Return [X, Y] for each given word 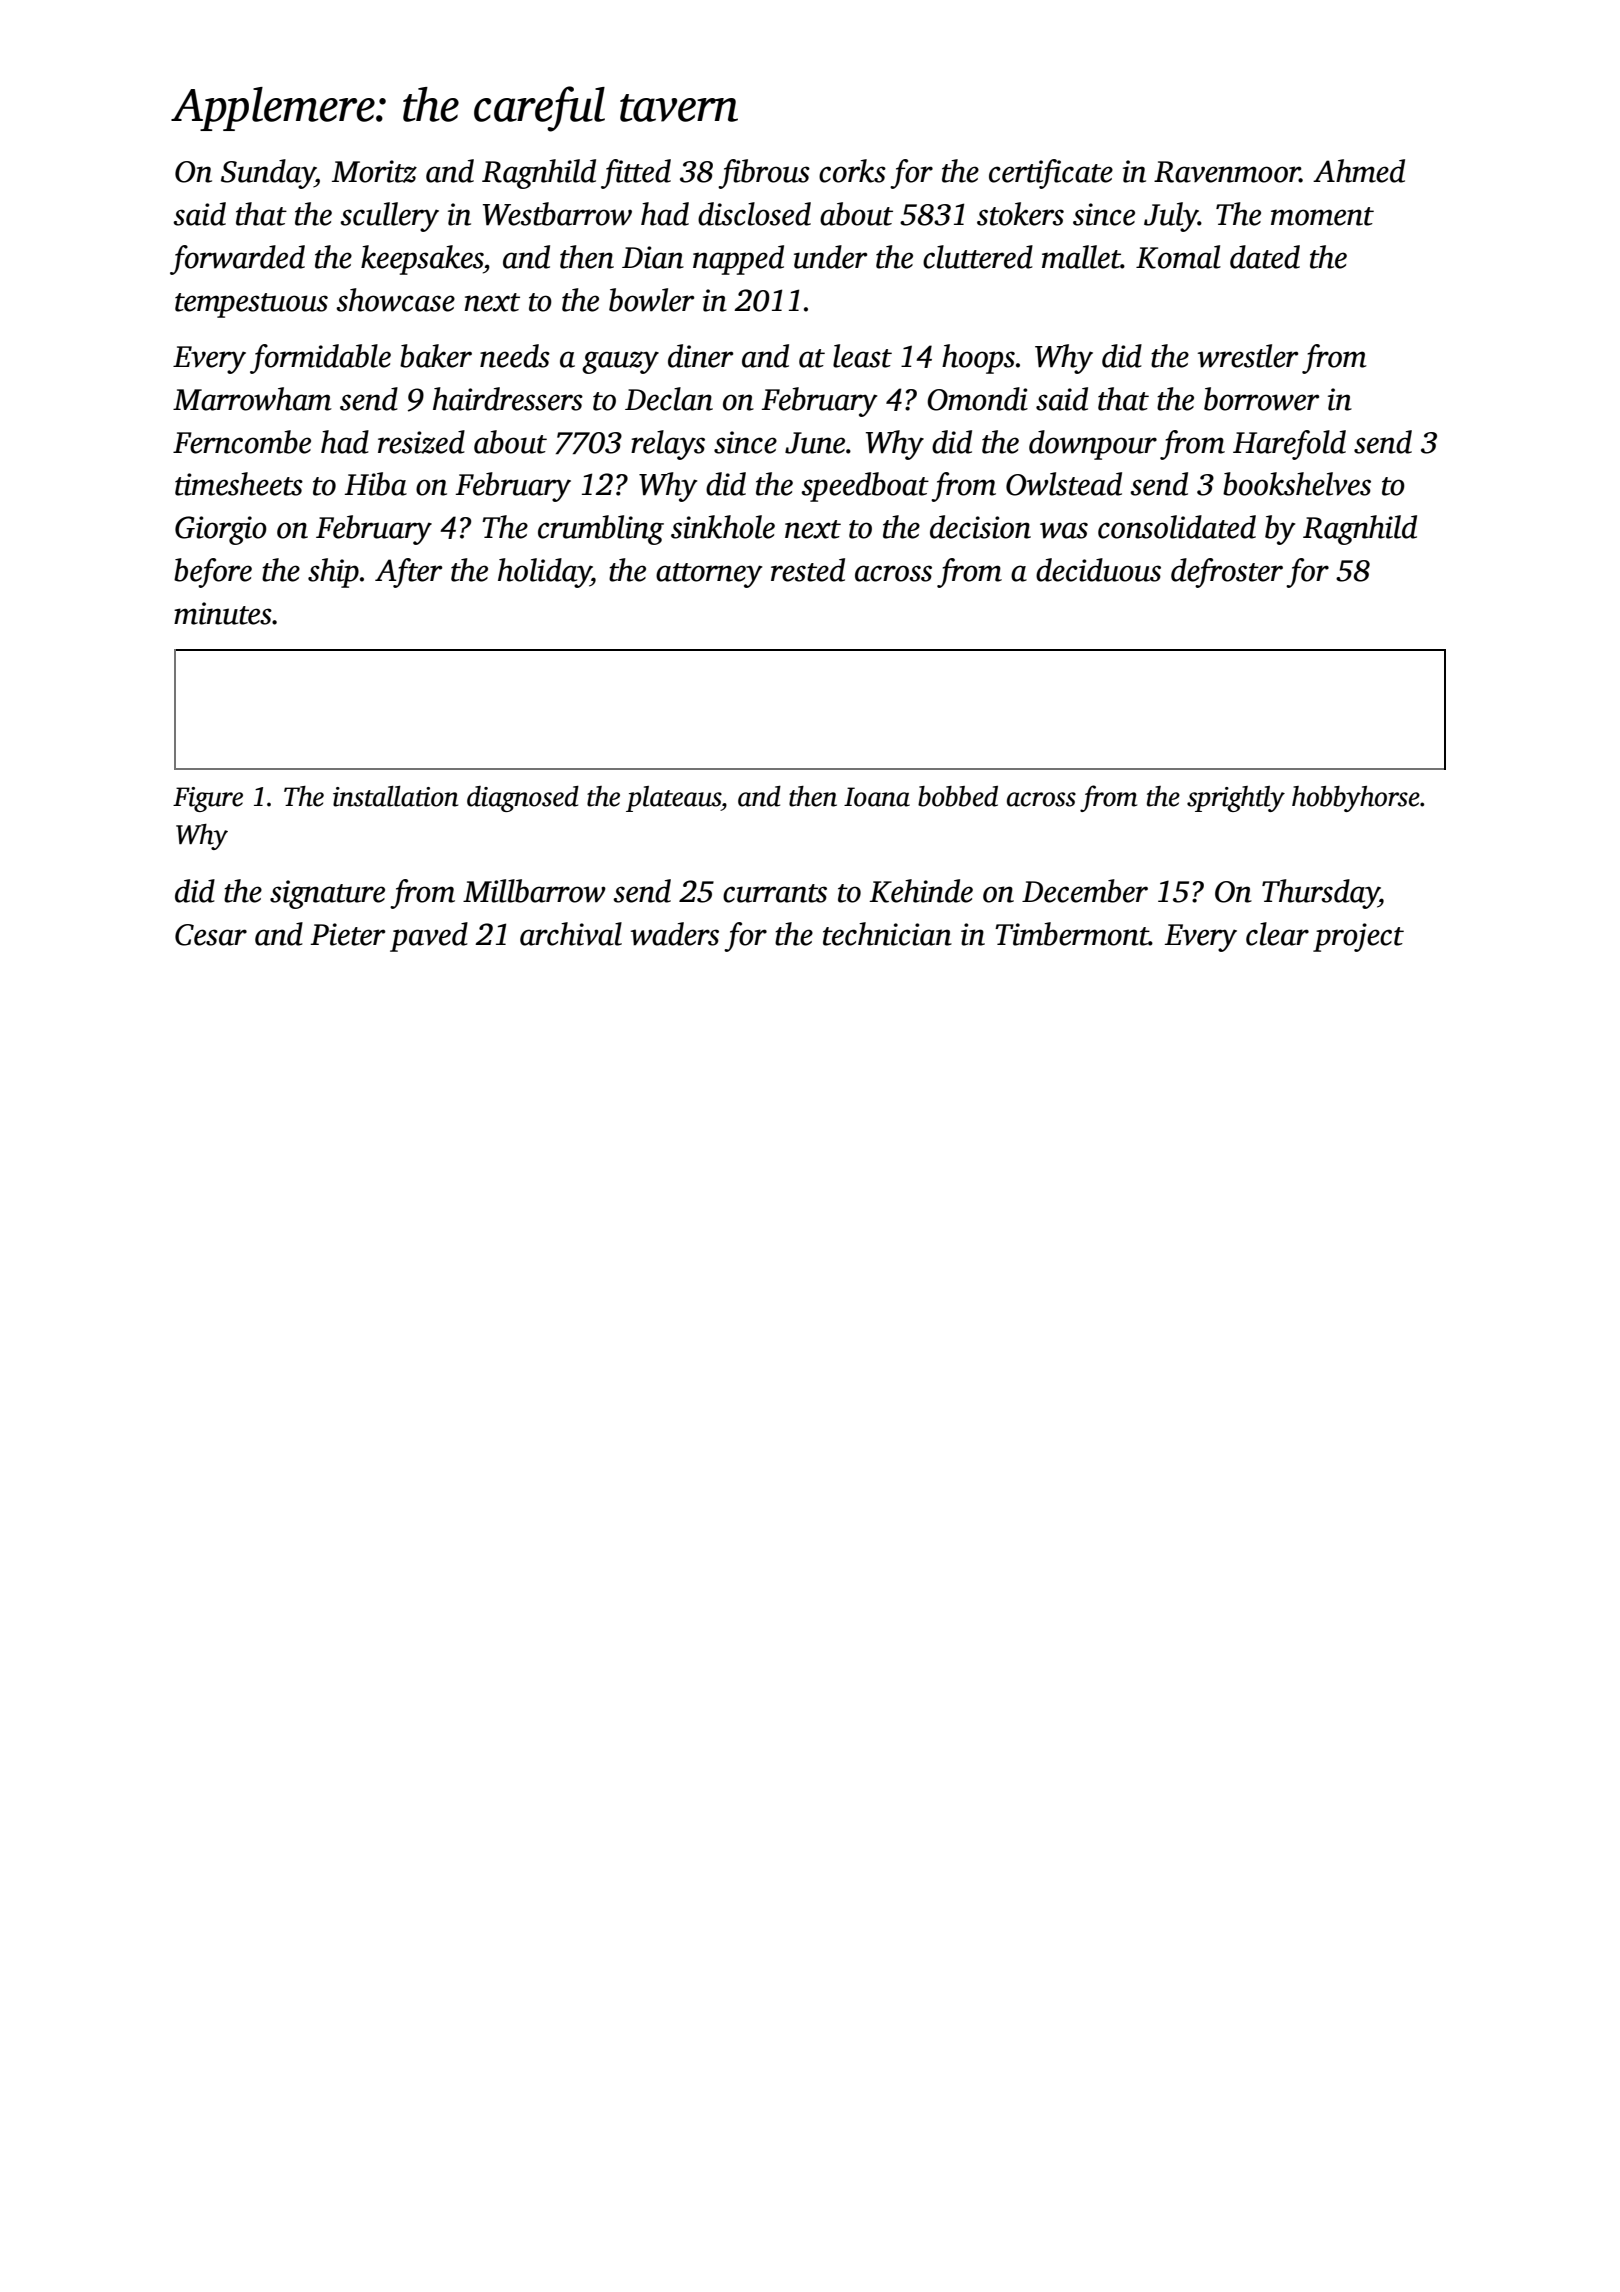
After [409, 573]
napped [738, 260]
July [1171, 217]
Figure [208, 799]
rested [808, 570]
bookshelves [1297, 484]
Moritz [374, 171]
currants [775, 893]
